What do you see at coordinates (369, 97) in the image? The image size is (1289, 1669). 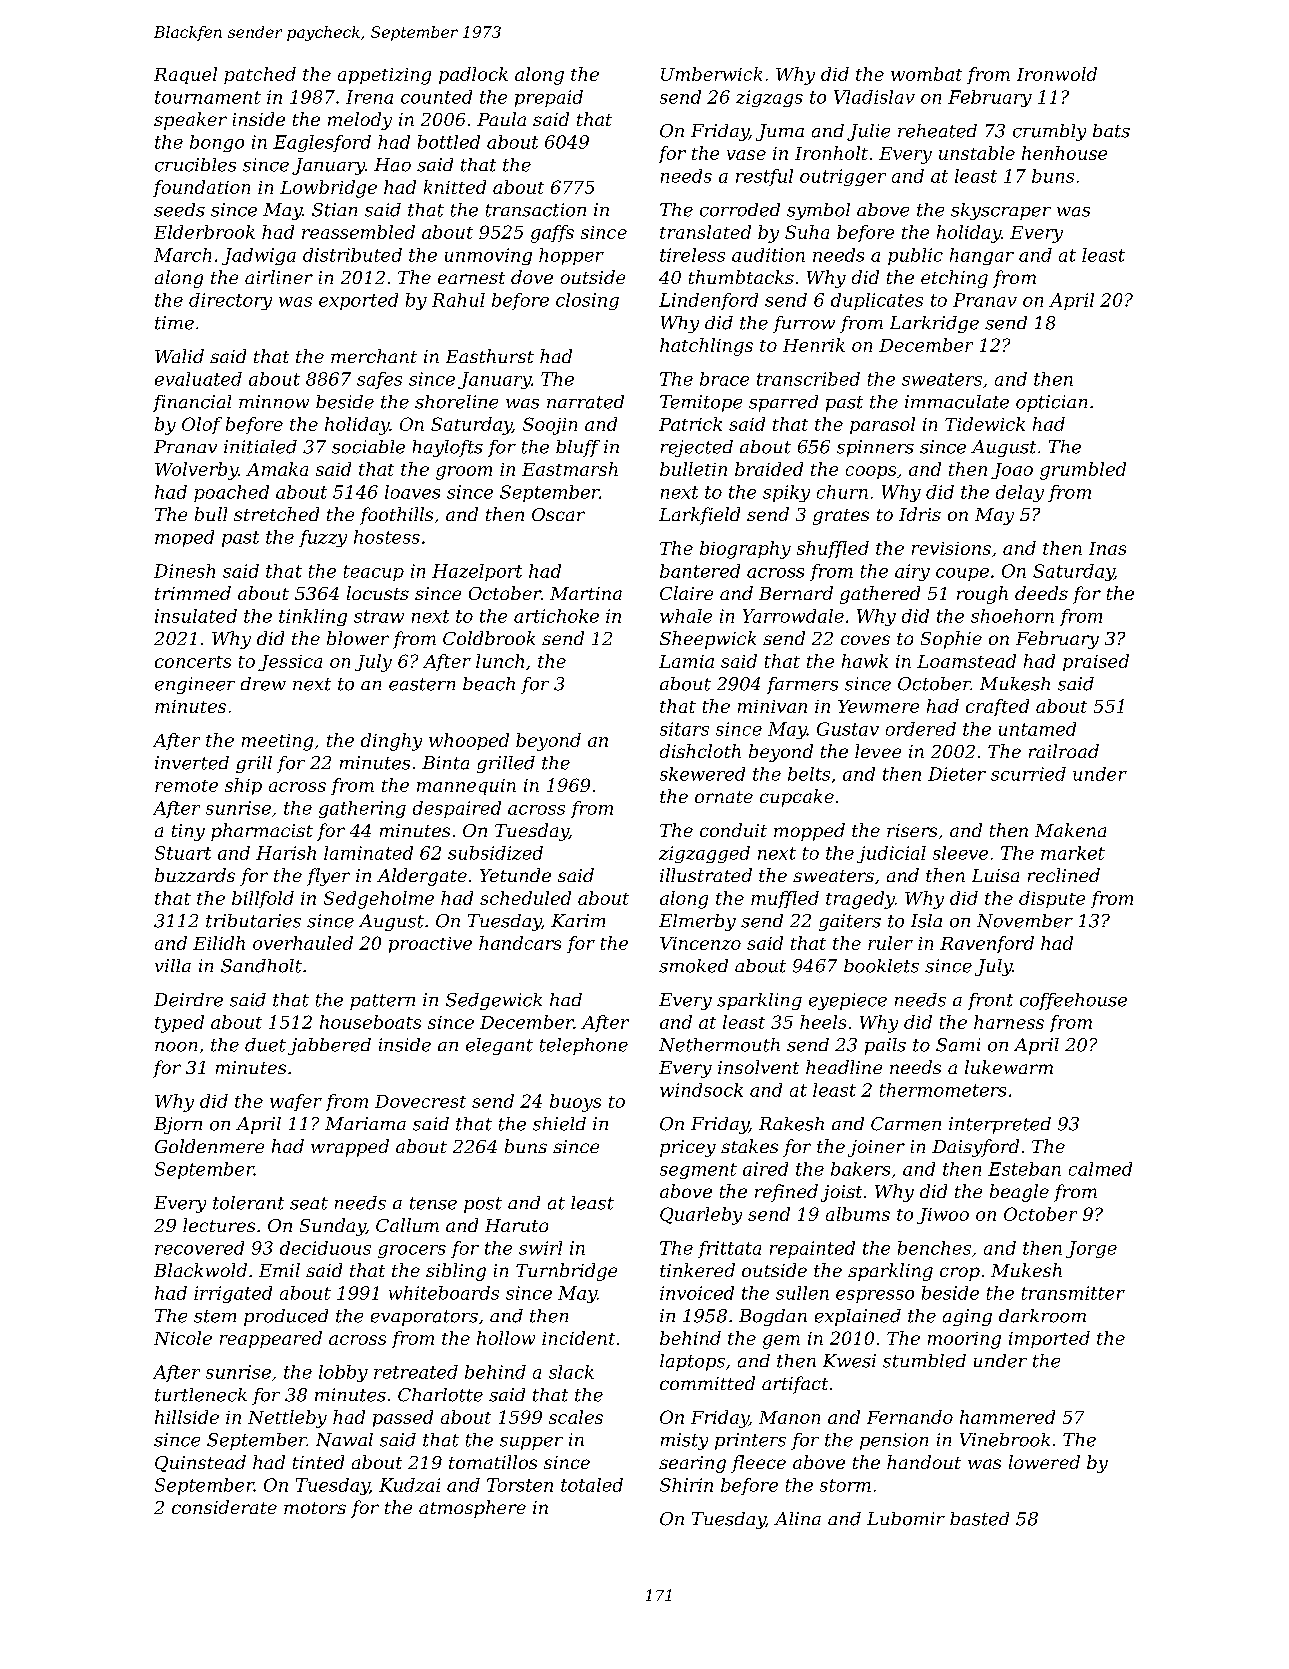 I see `Irena` at bounding box center [369, 97].
